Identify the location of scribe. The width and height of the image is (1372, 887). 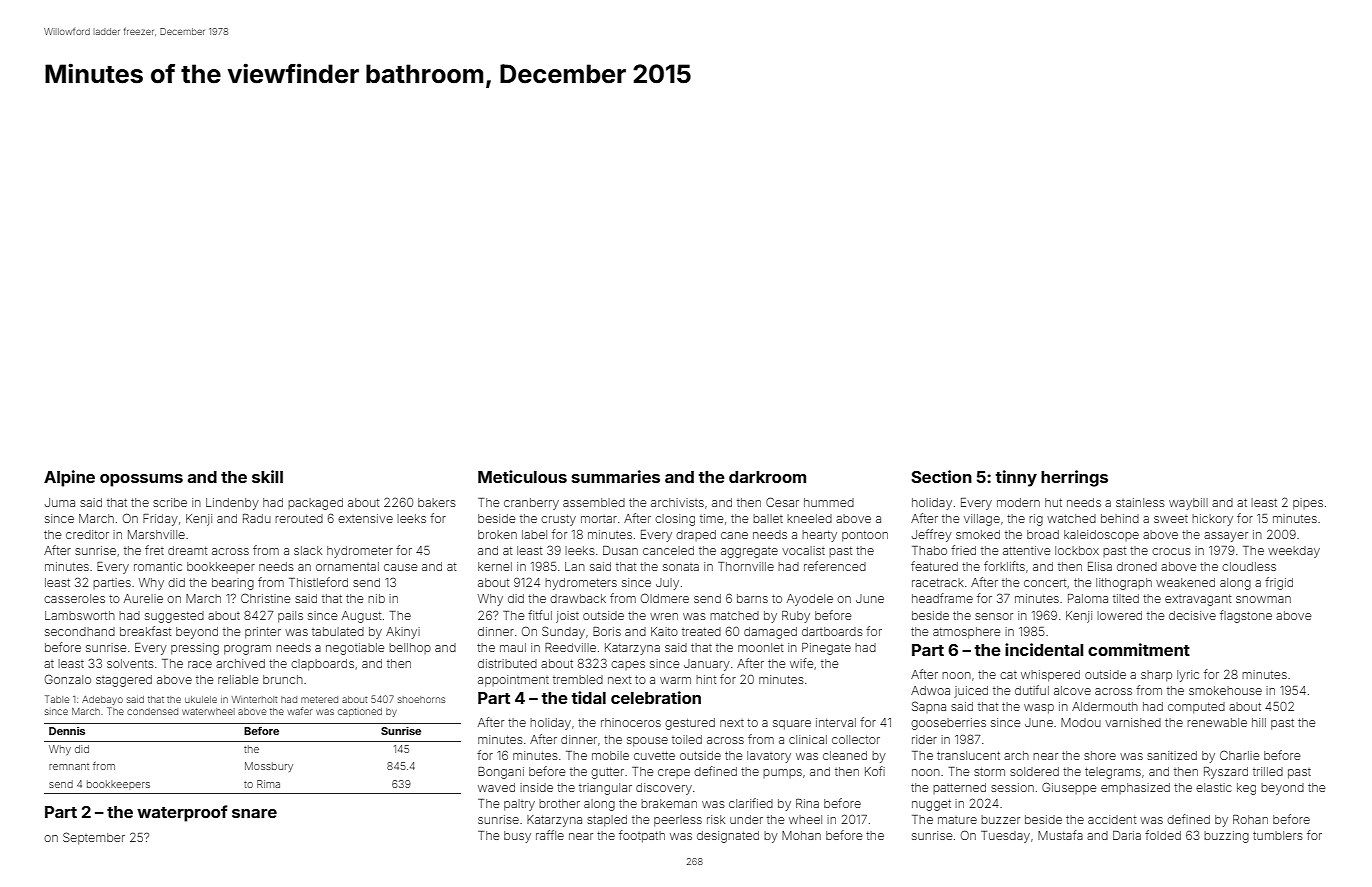
(170, 502).
